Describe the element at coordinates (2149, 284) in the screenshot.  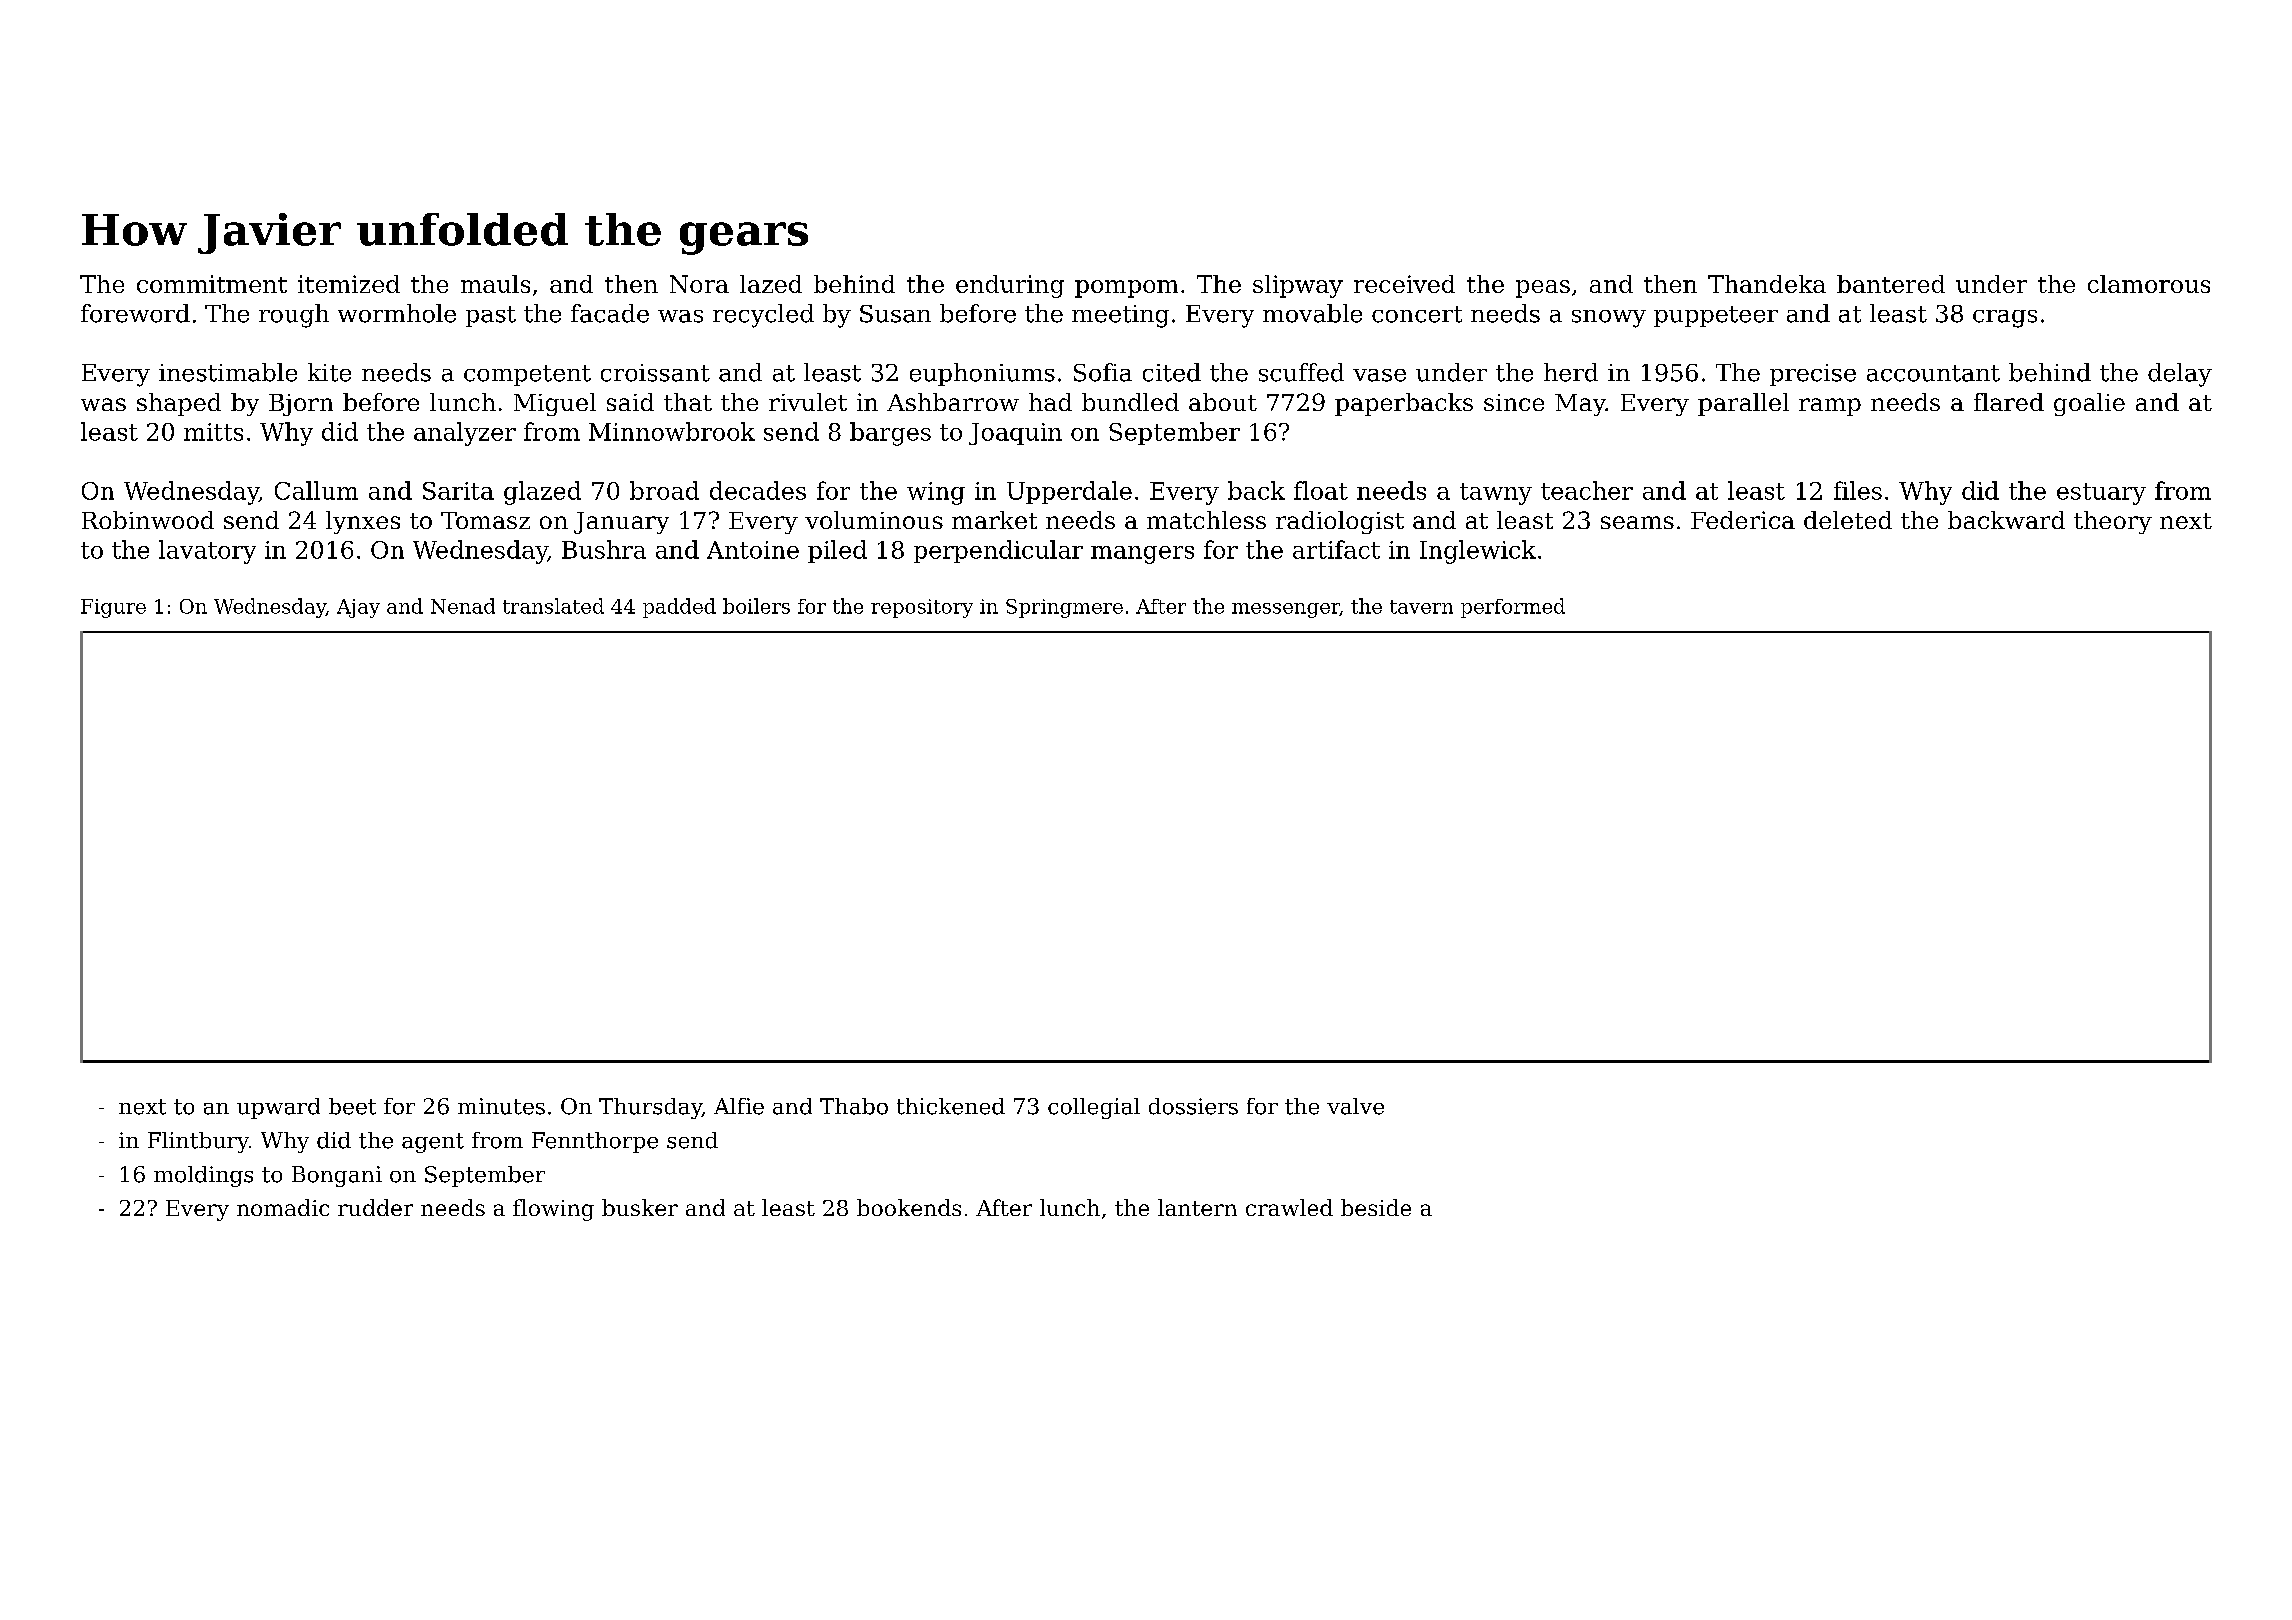
I see `clamorous` at that location.
